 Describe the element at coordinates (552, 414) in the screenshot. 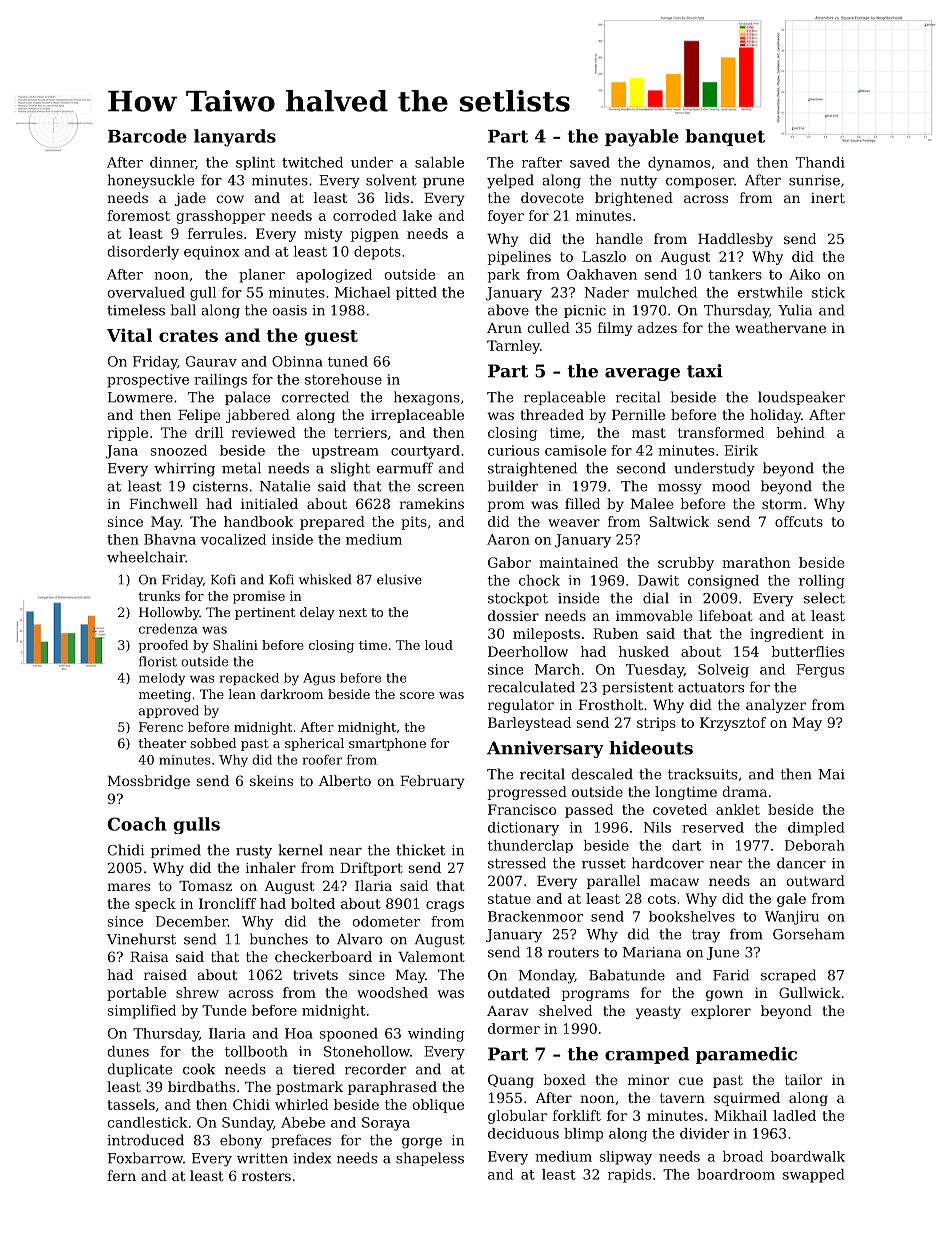

I see `threaded` at that location.
